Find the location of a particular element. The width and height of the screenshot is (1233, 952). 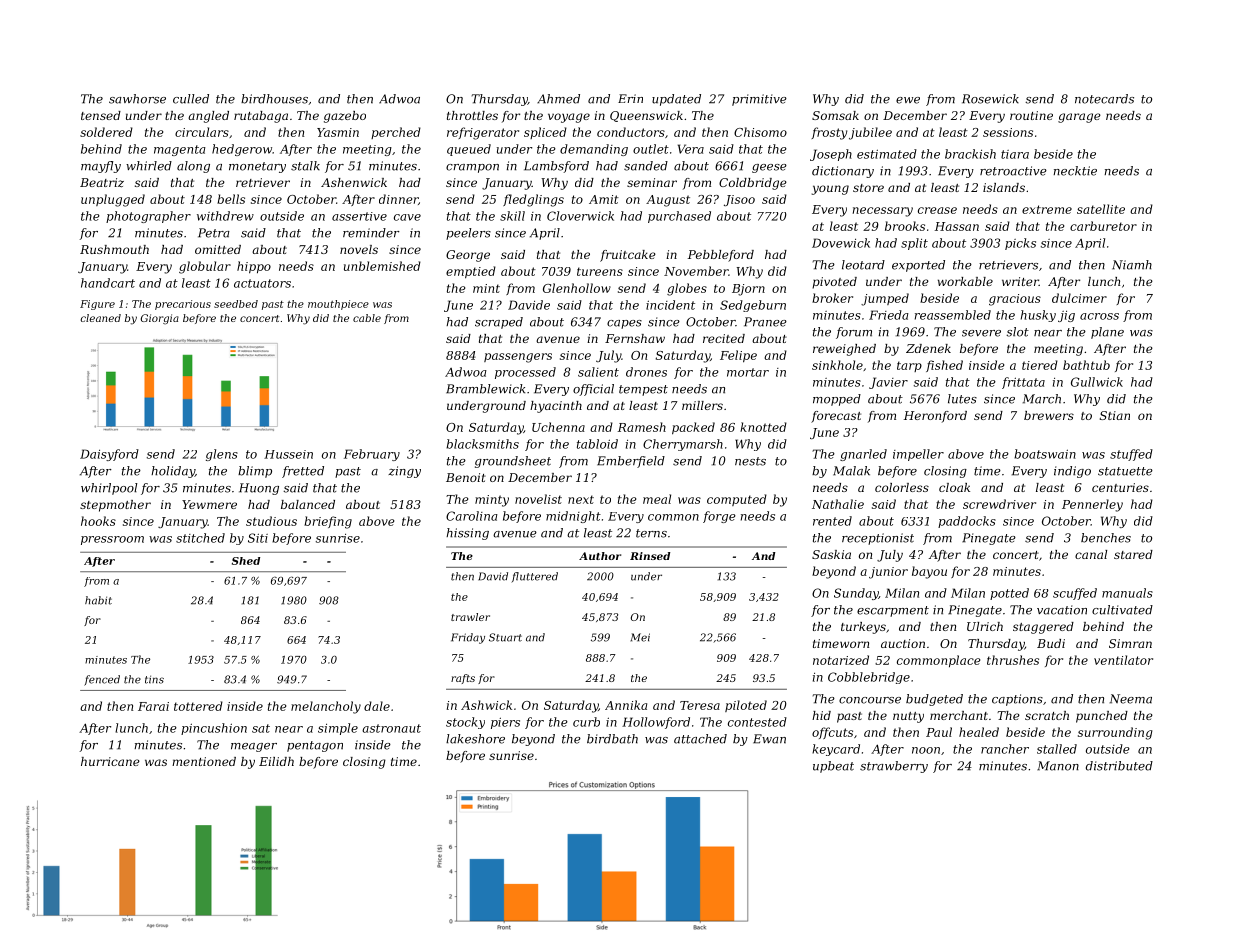

Cobblebridge is located at coordinates (869, 678).
